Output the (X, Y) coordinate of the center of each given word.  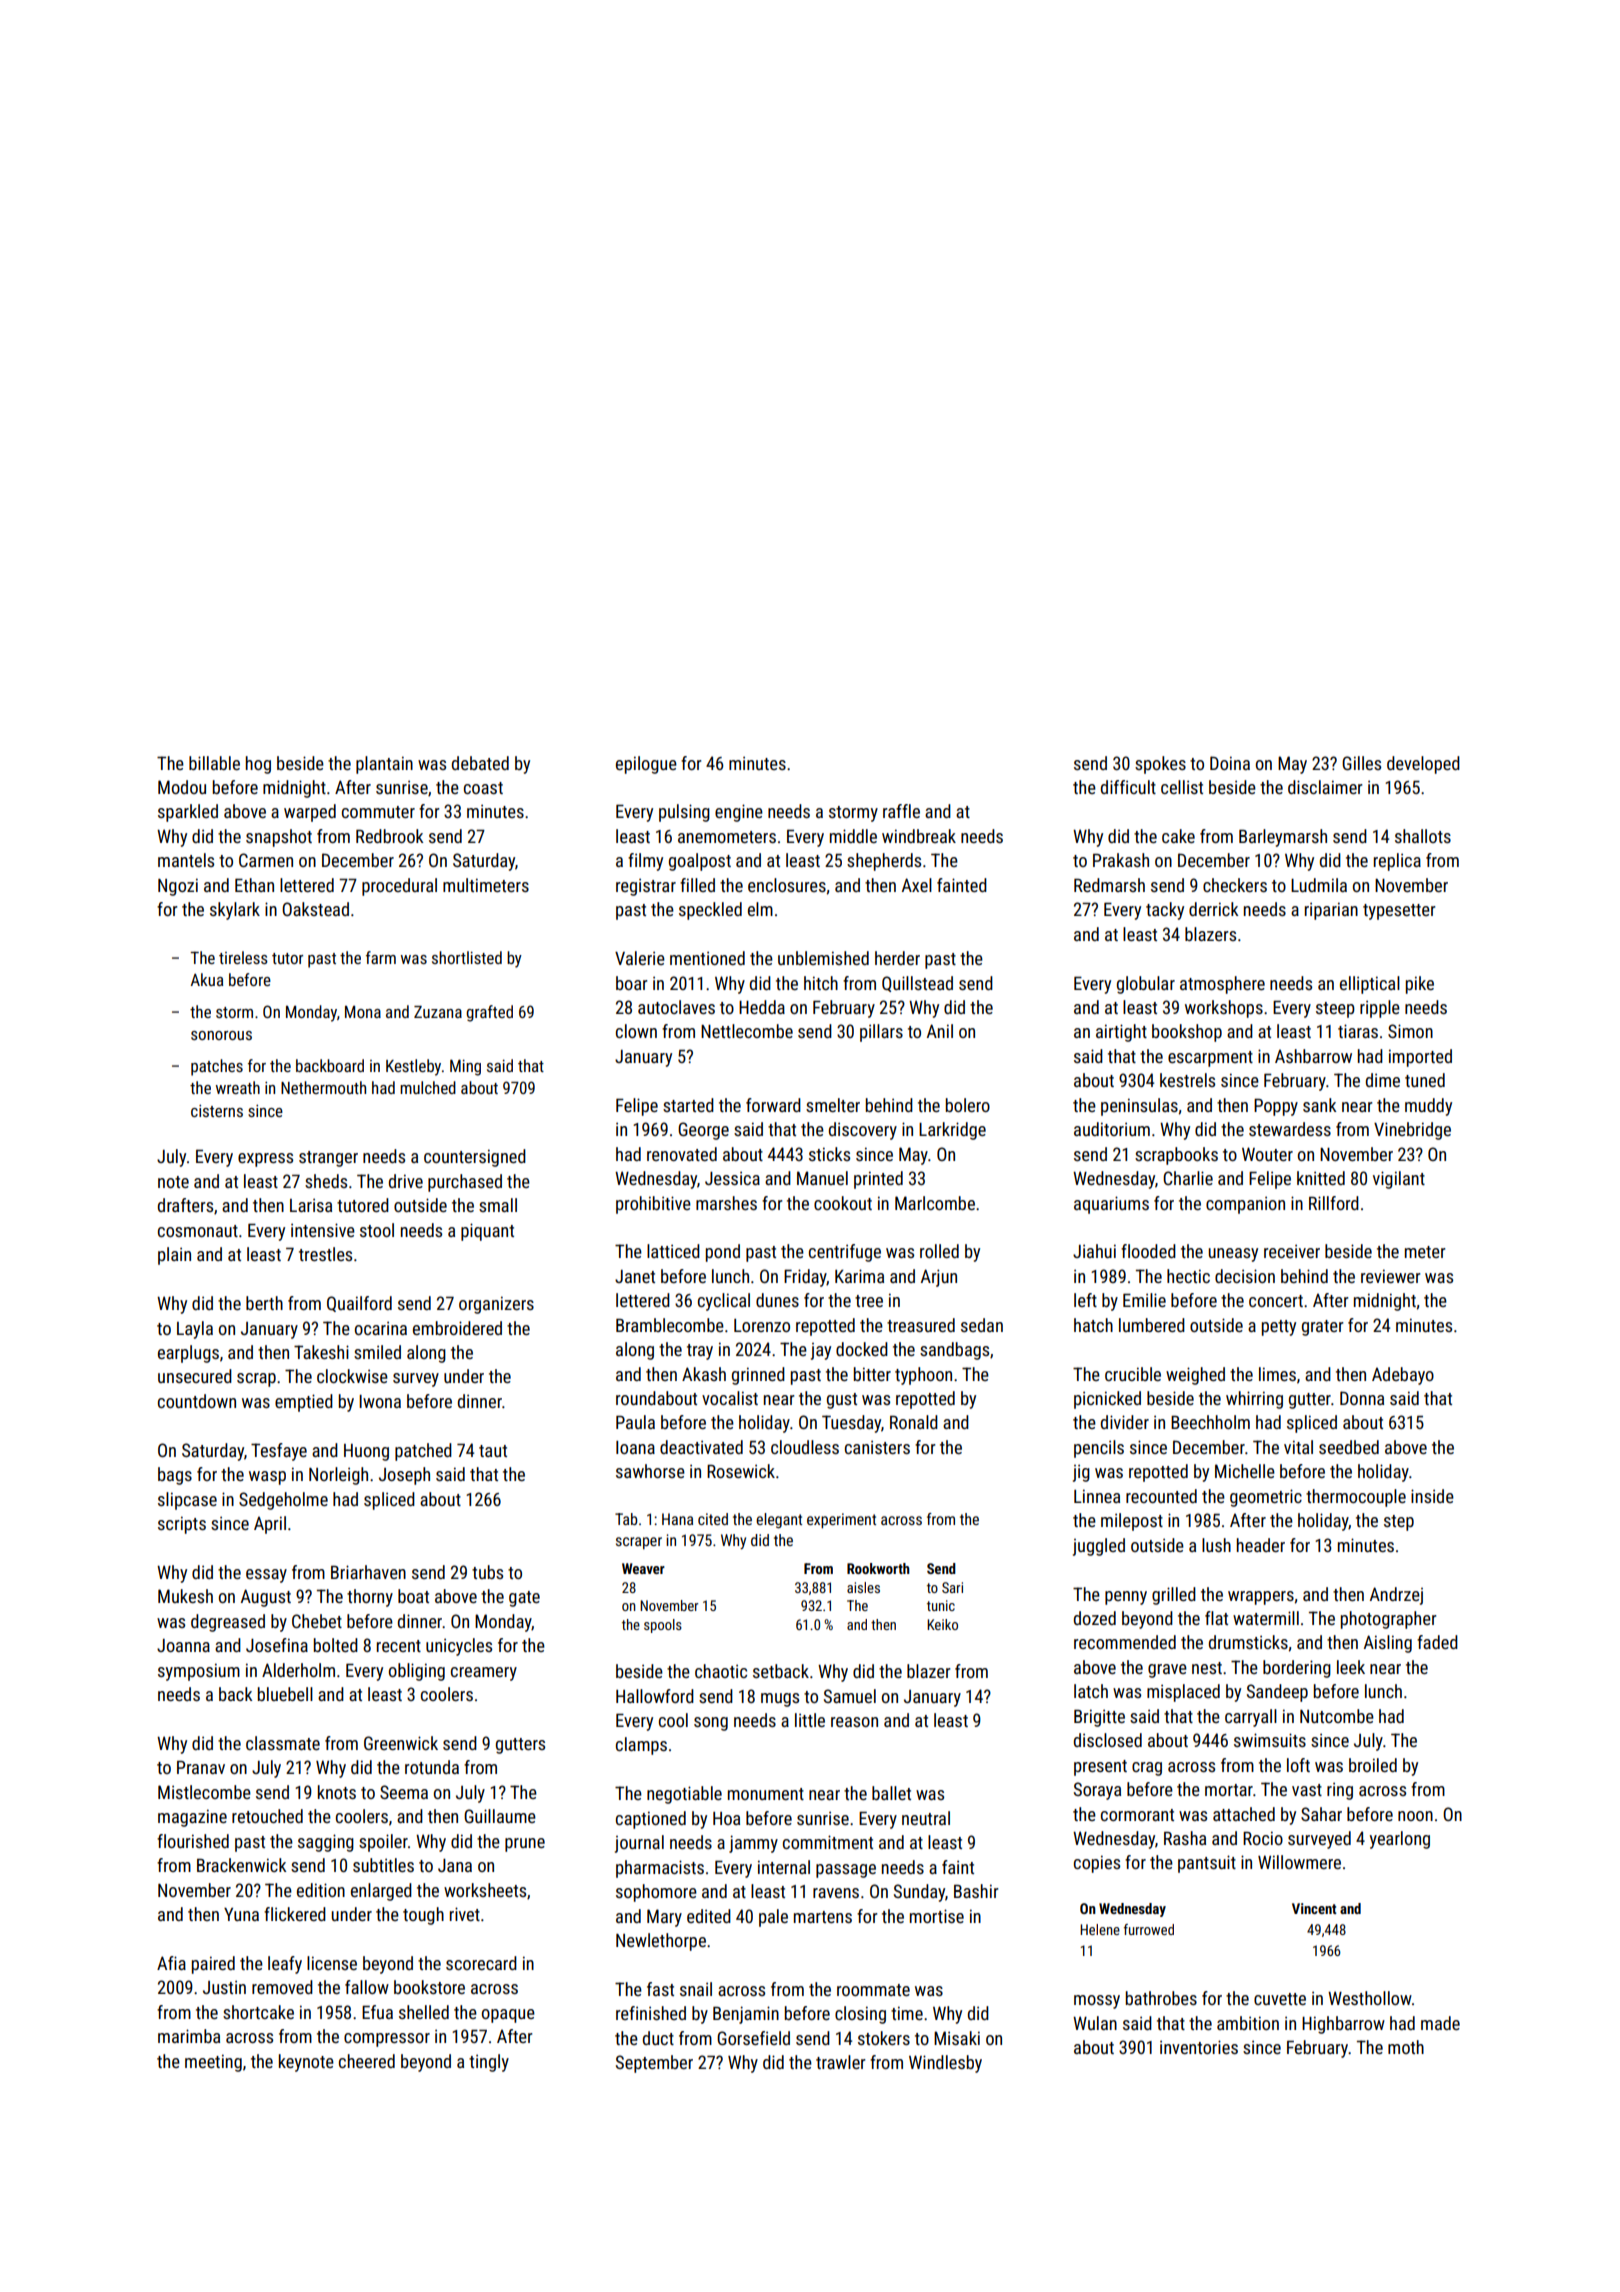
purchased (465, 1183)
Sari (952, 1587)
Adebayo (1403, 1376)
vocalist (730, 1398)
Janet (635, 1276)
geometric (1266, 1498)
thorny (370, 1598)
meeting (213, 2063)
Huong (366, 1452)
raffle (901, 811)
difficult (1128, 787)
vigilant (1399, 1180)
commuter (378, 812)
